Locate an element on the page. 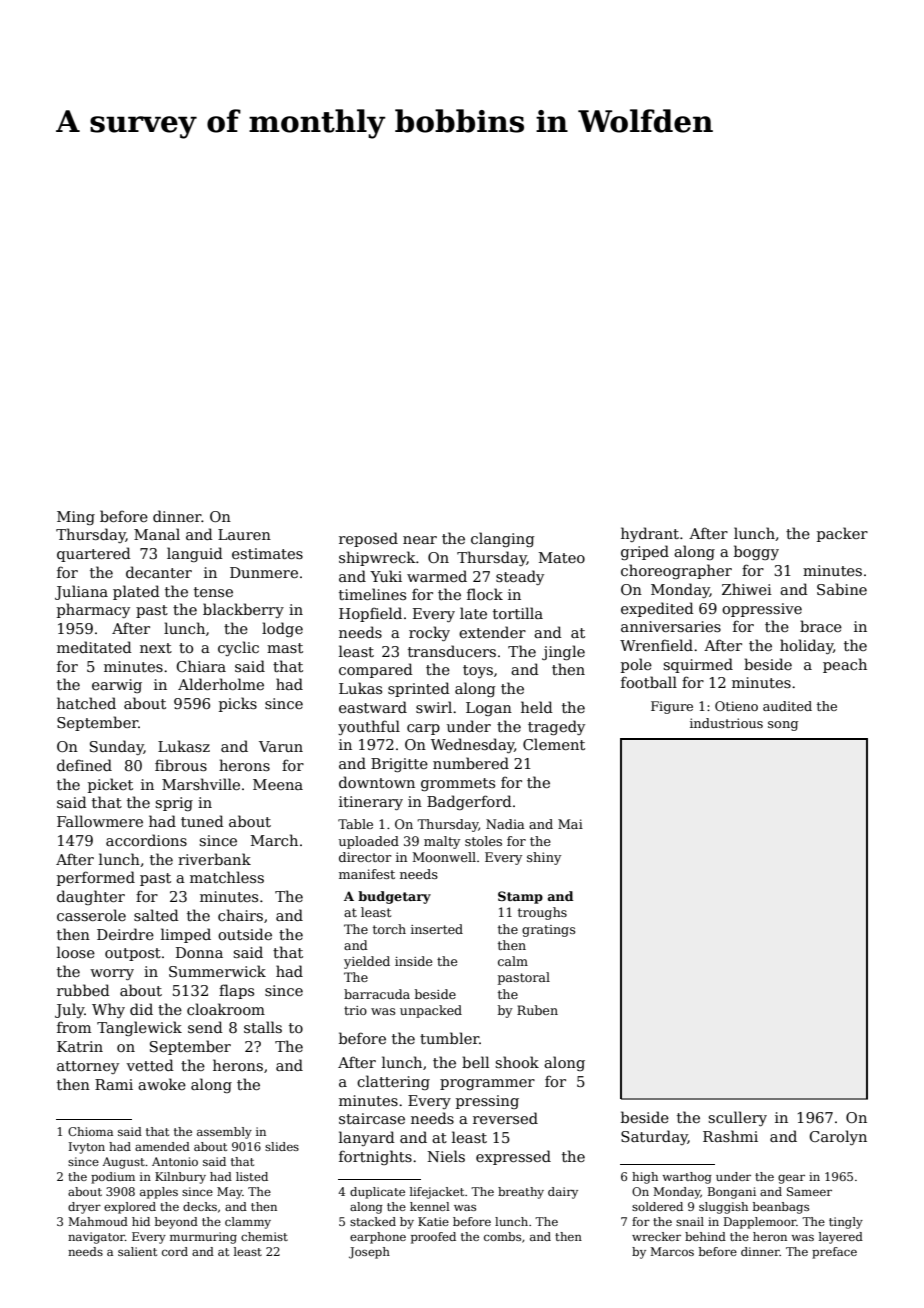  Hopfield is located at coordinates (370, 614).
